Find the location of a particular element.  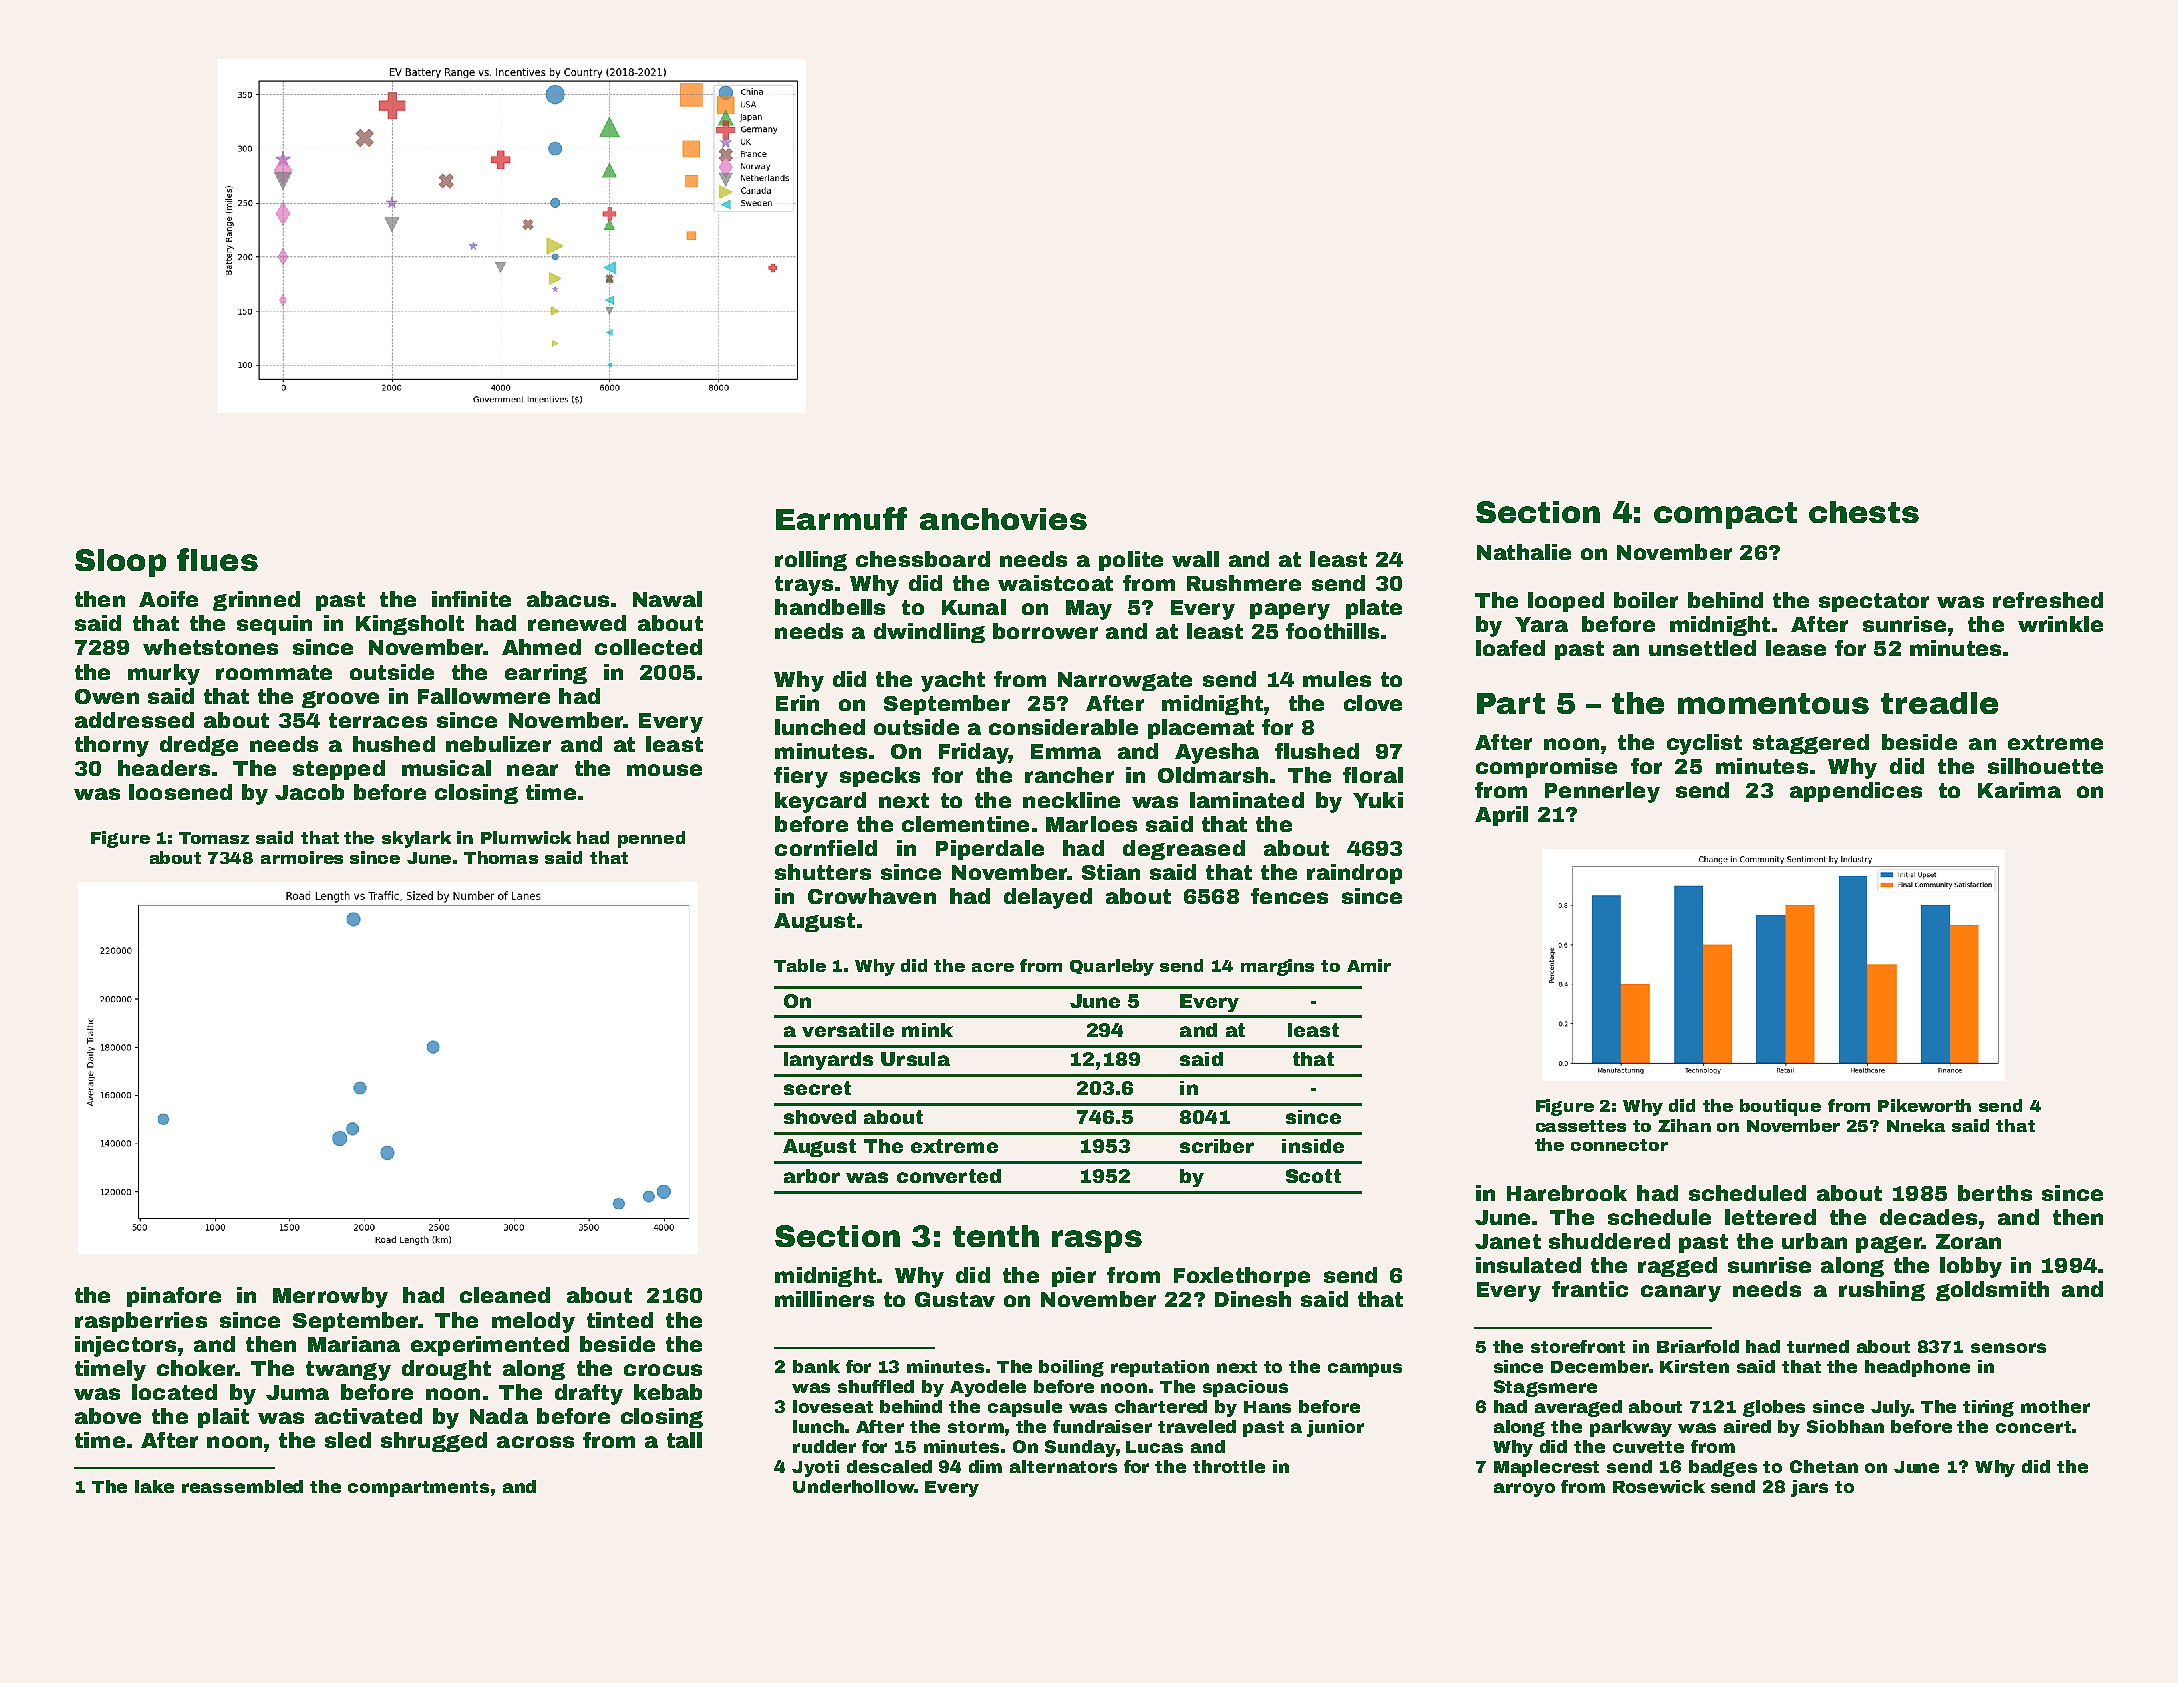

flues is located at coordinates (217, 559).
